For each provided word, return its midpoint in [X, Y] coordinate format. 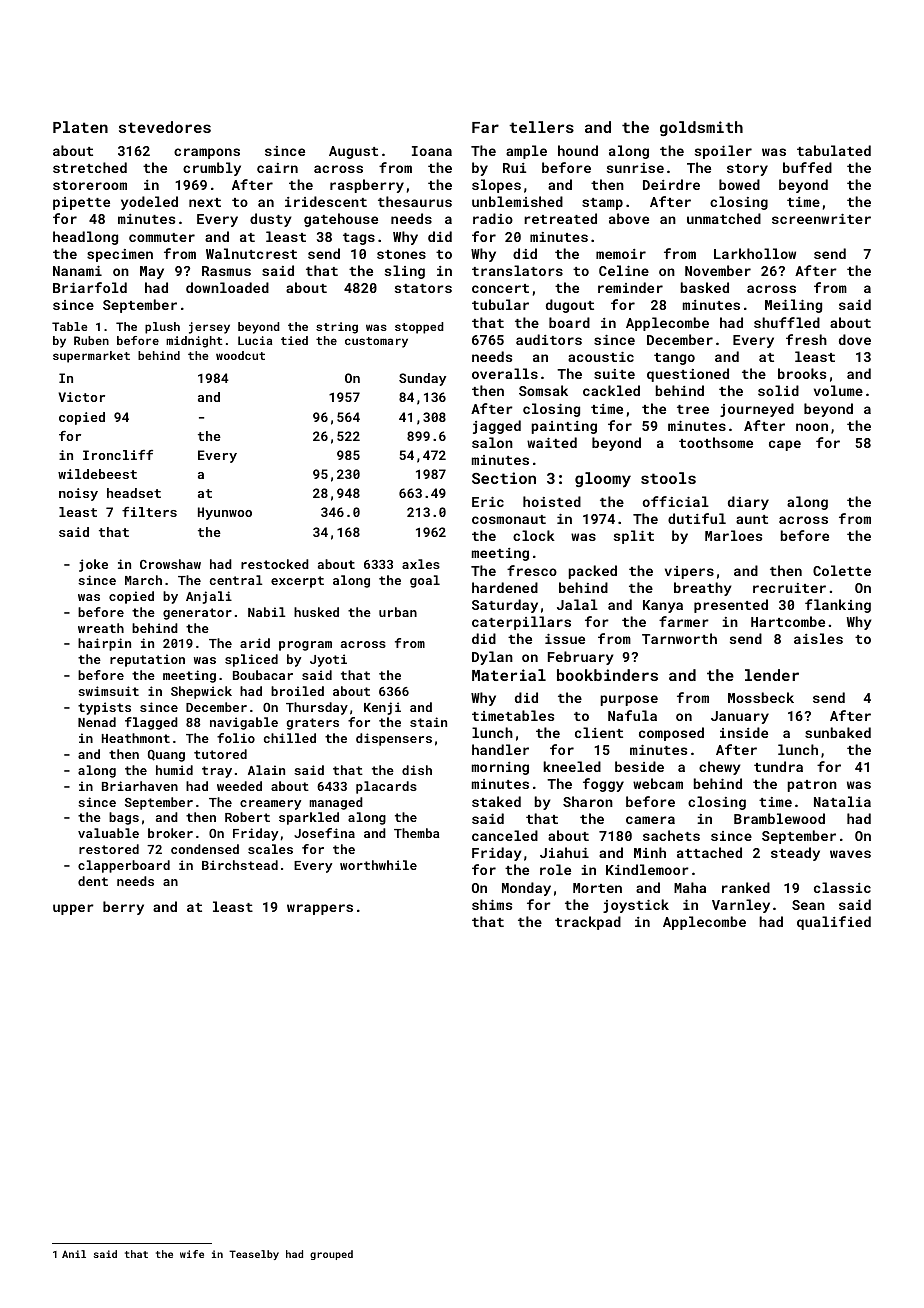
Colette [842, 570]
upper [73, 909]
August [353, 152]
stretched [90, 167]
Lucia [255, 340]
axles [421, 564]
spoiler [723, 152]
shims [492, 904]
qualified [834, 923]
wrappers [320, 909]
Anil [74, 1254]
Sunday [422, 379]
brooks [802, 373]
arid [255, 643]
